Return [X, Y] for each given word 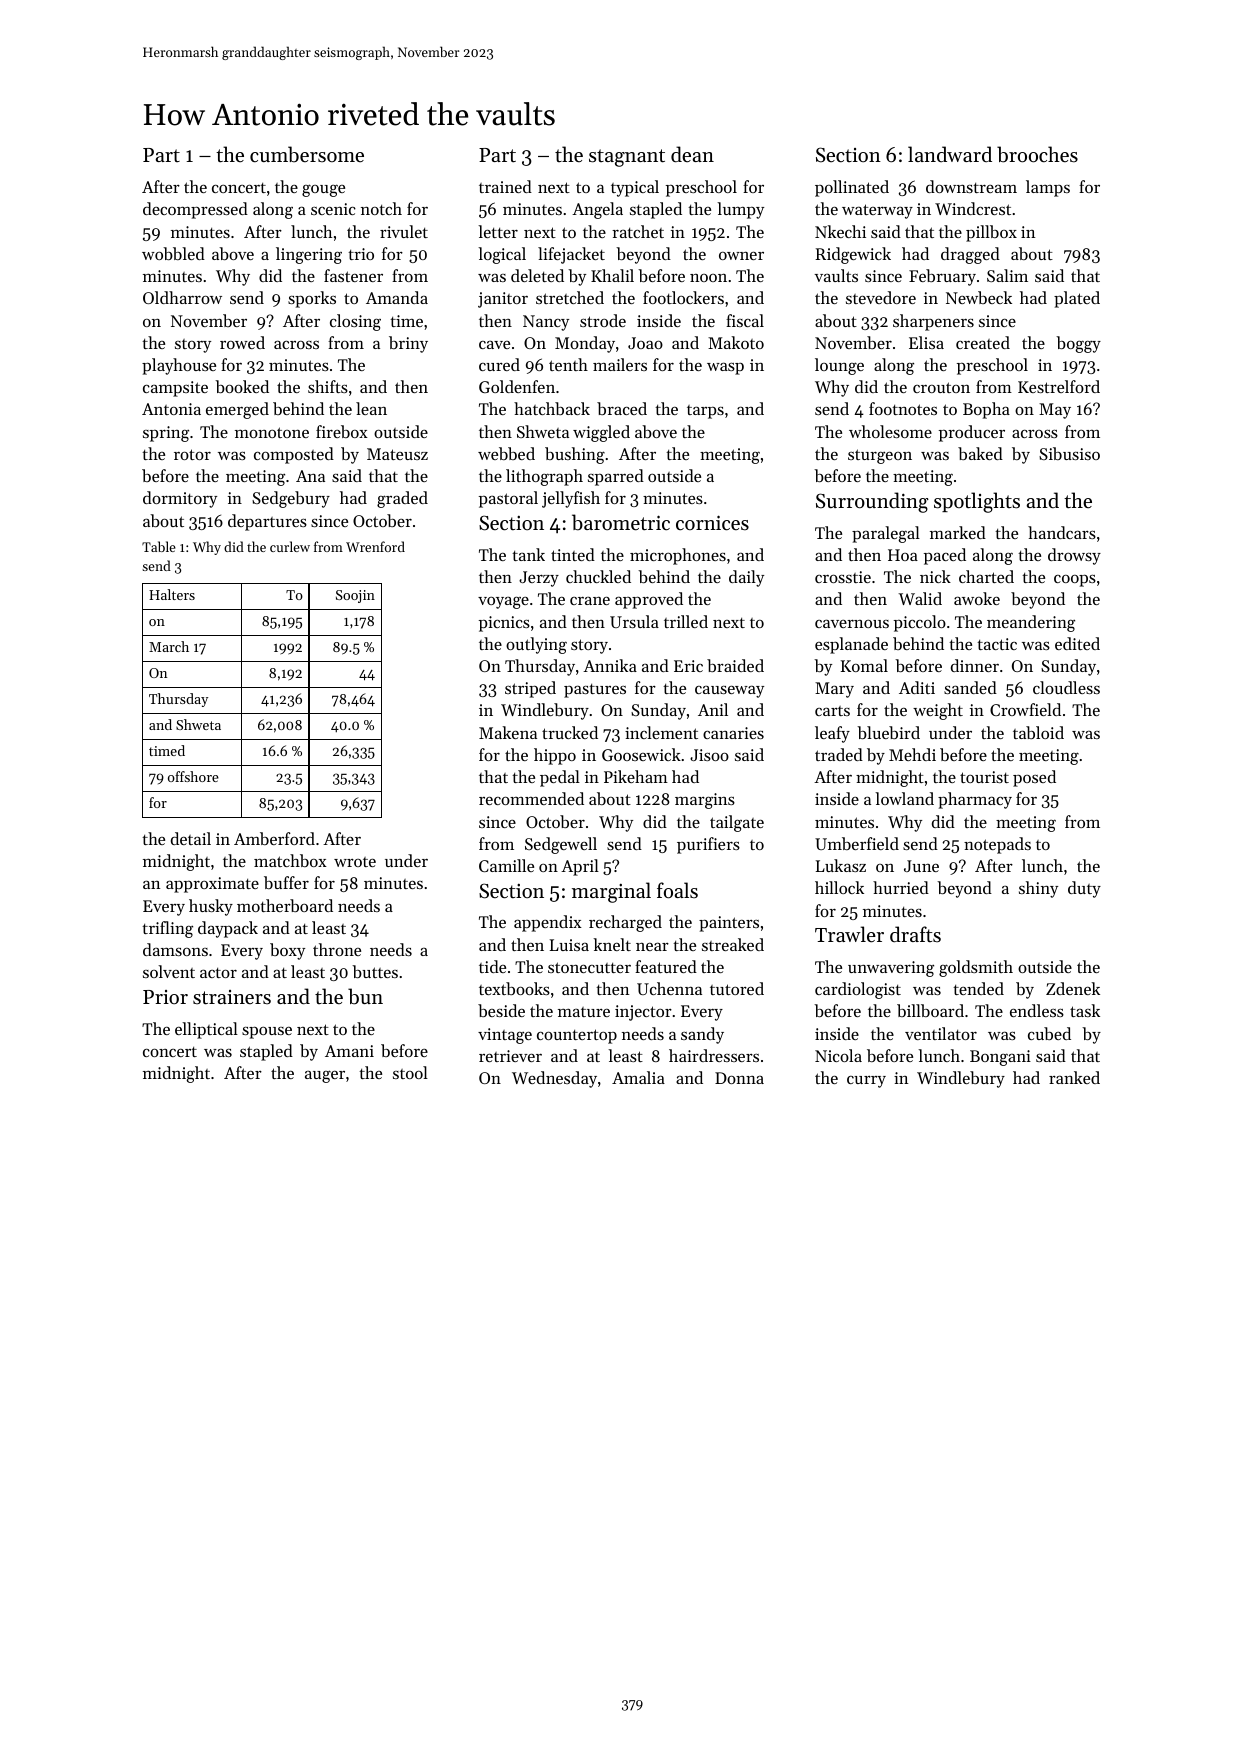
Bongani [1000, 1058]
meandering [1031, 623]
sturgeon [880, 456]
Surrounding [872, 502]
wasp [725, 368]
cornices [712, 523]
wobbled [173, 253]
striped [530, 689]
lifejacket [571, 255]
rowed [242, 342]
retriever [510, 1056]
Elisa [926, 342]
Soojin [355, 596]
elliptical [206, 1030]
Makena [508, 732]
